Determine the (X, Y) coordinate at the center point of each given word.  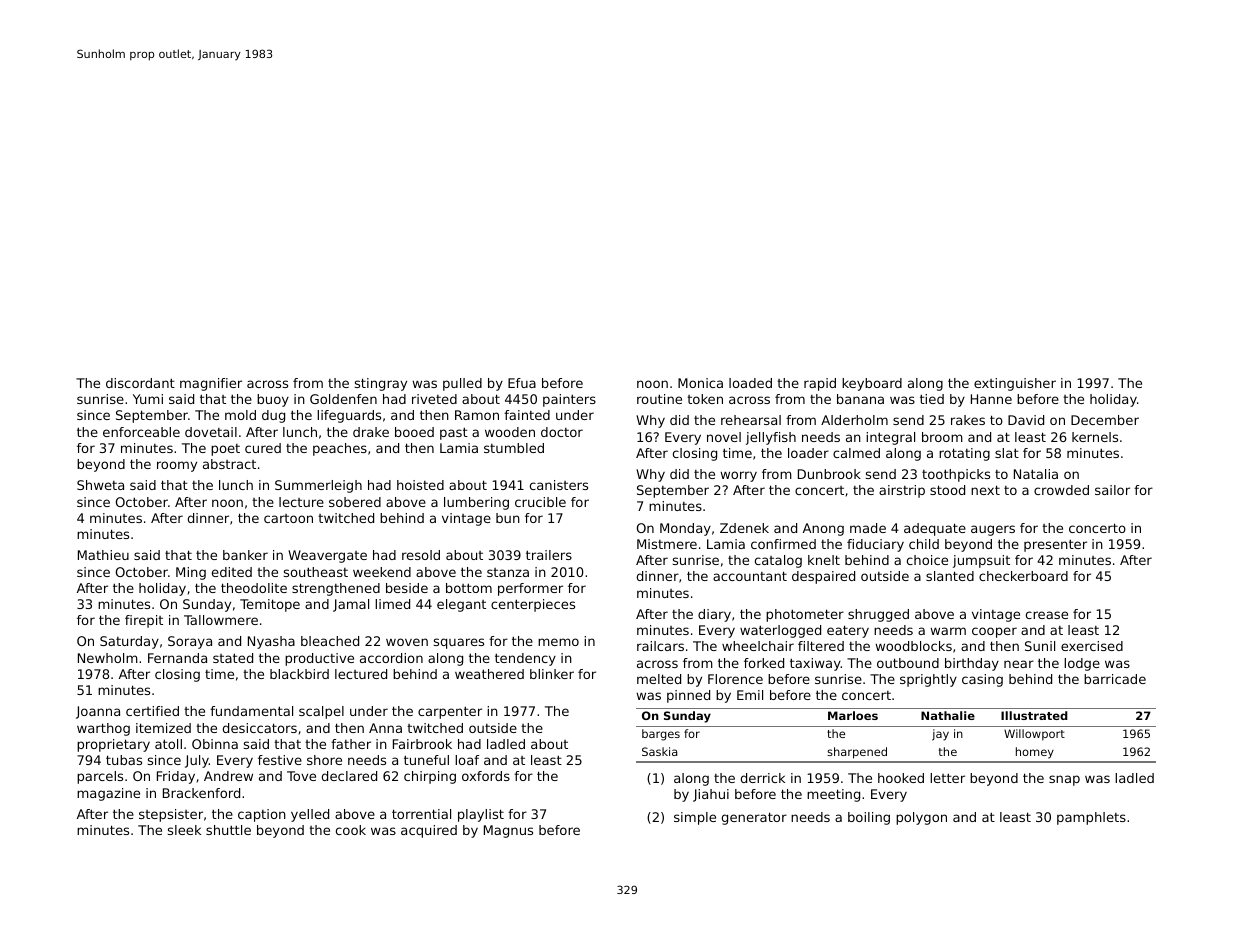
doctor (562, 432)
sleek (184, 830)
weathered (489, 674)
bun (508, 518)
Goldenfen (343, 399)
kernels (1095, 437)
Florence (735, 679)
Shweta (100, 485)
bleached (330, 641)
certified (152, 711)
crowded (1061, 490)
